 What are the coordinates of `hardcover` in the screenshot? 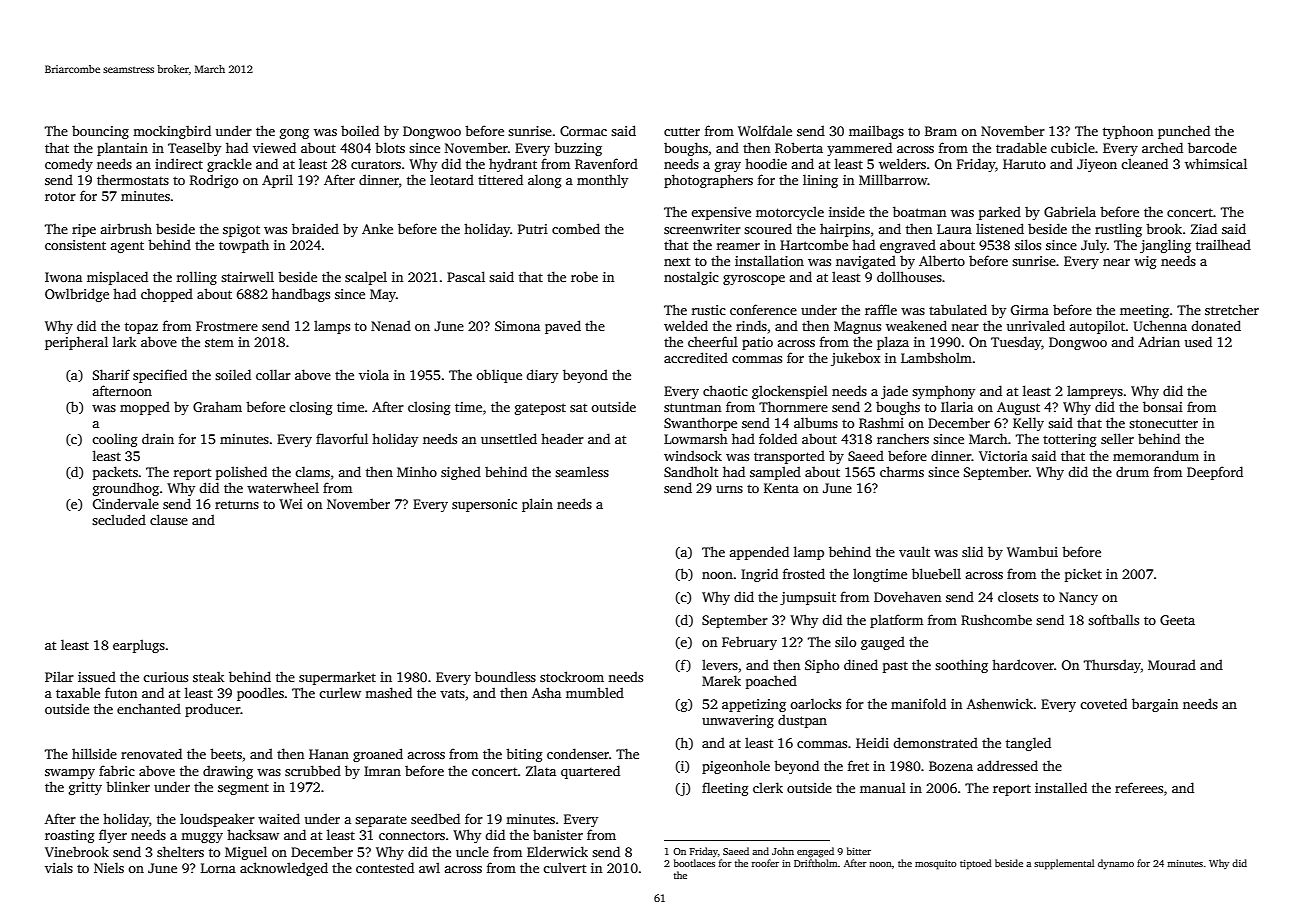 It's located at (1023, 664).
